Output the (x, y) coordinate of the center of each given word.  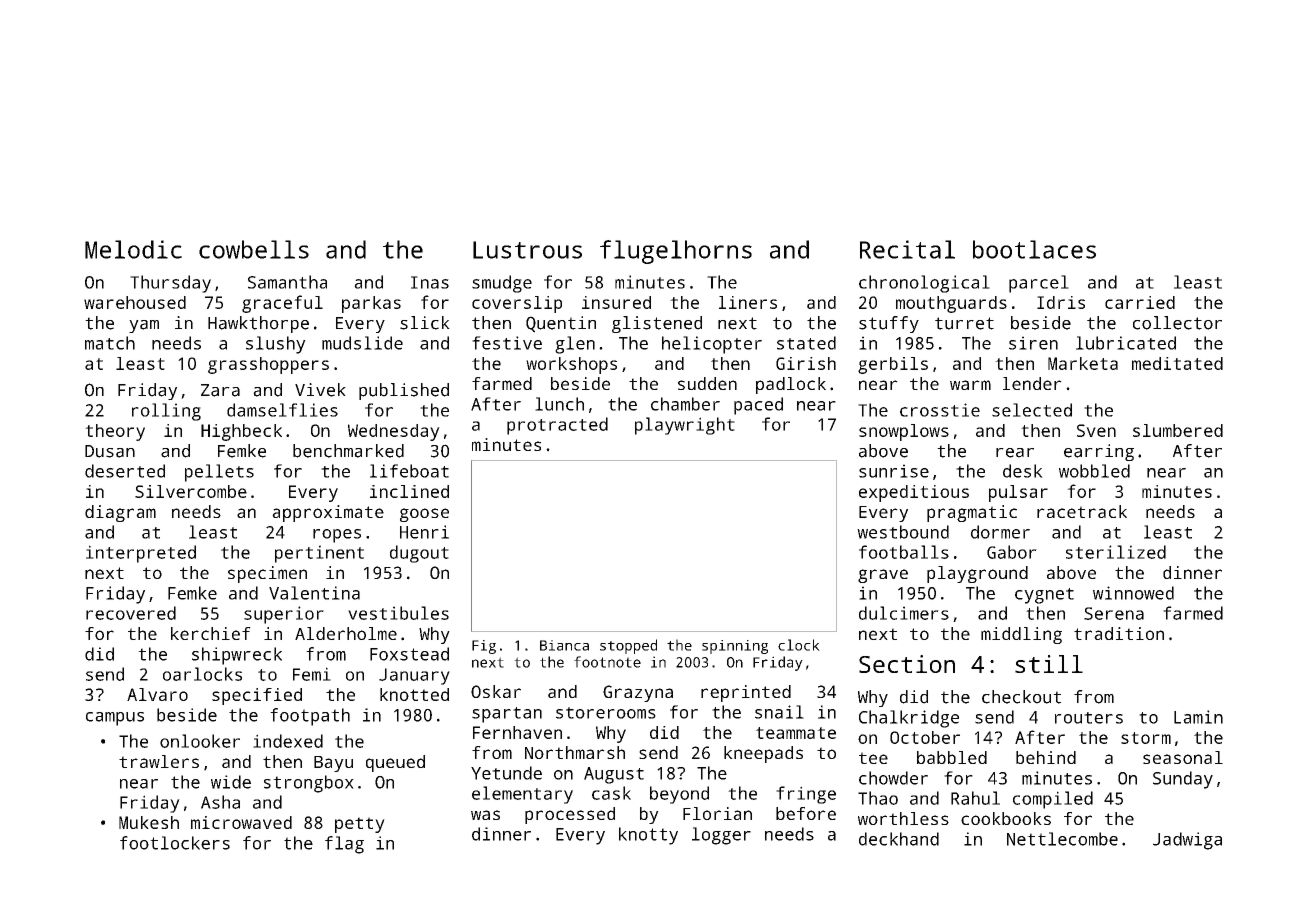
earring (1099, 452)
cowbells (254, 249)
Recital (907, 249)
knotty (648, 836)
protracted (557, 426)
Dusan (110, 451)
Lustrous (527, 250)
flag (344, 845)
